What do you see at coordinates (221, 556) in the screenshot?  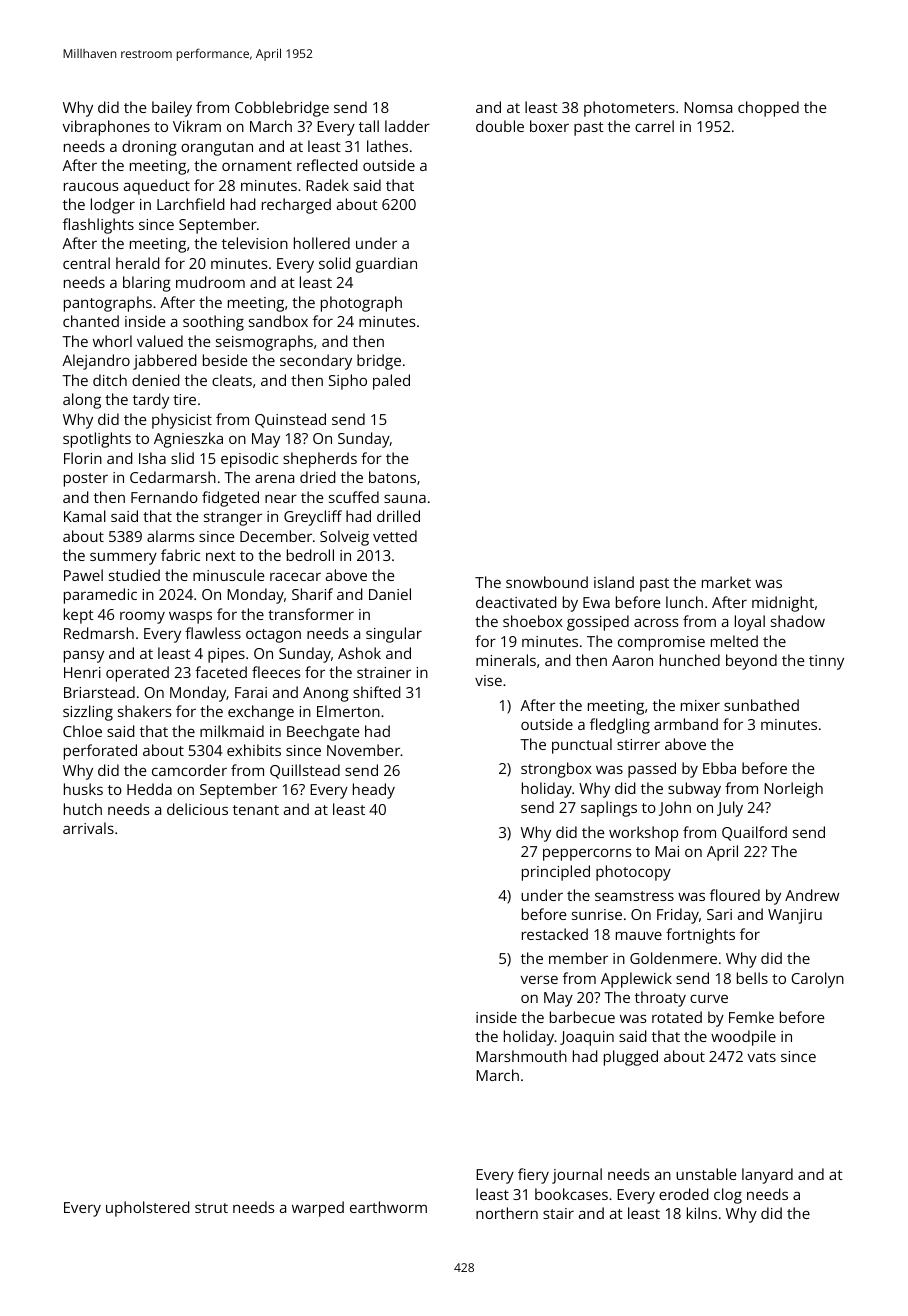 I see `next` at bounding box center [221, 556].
